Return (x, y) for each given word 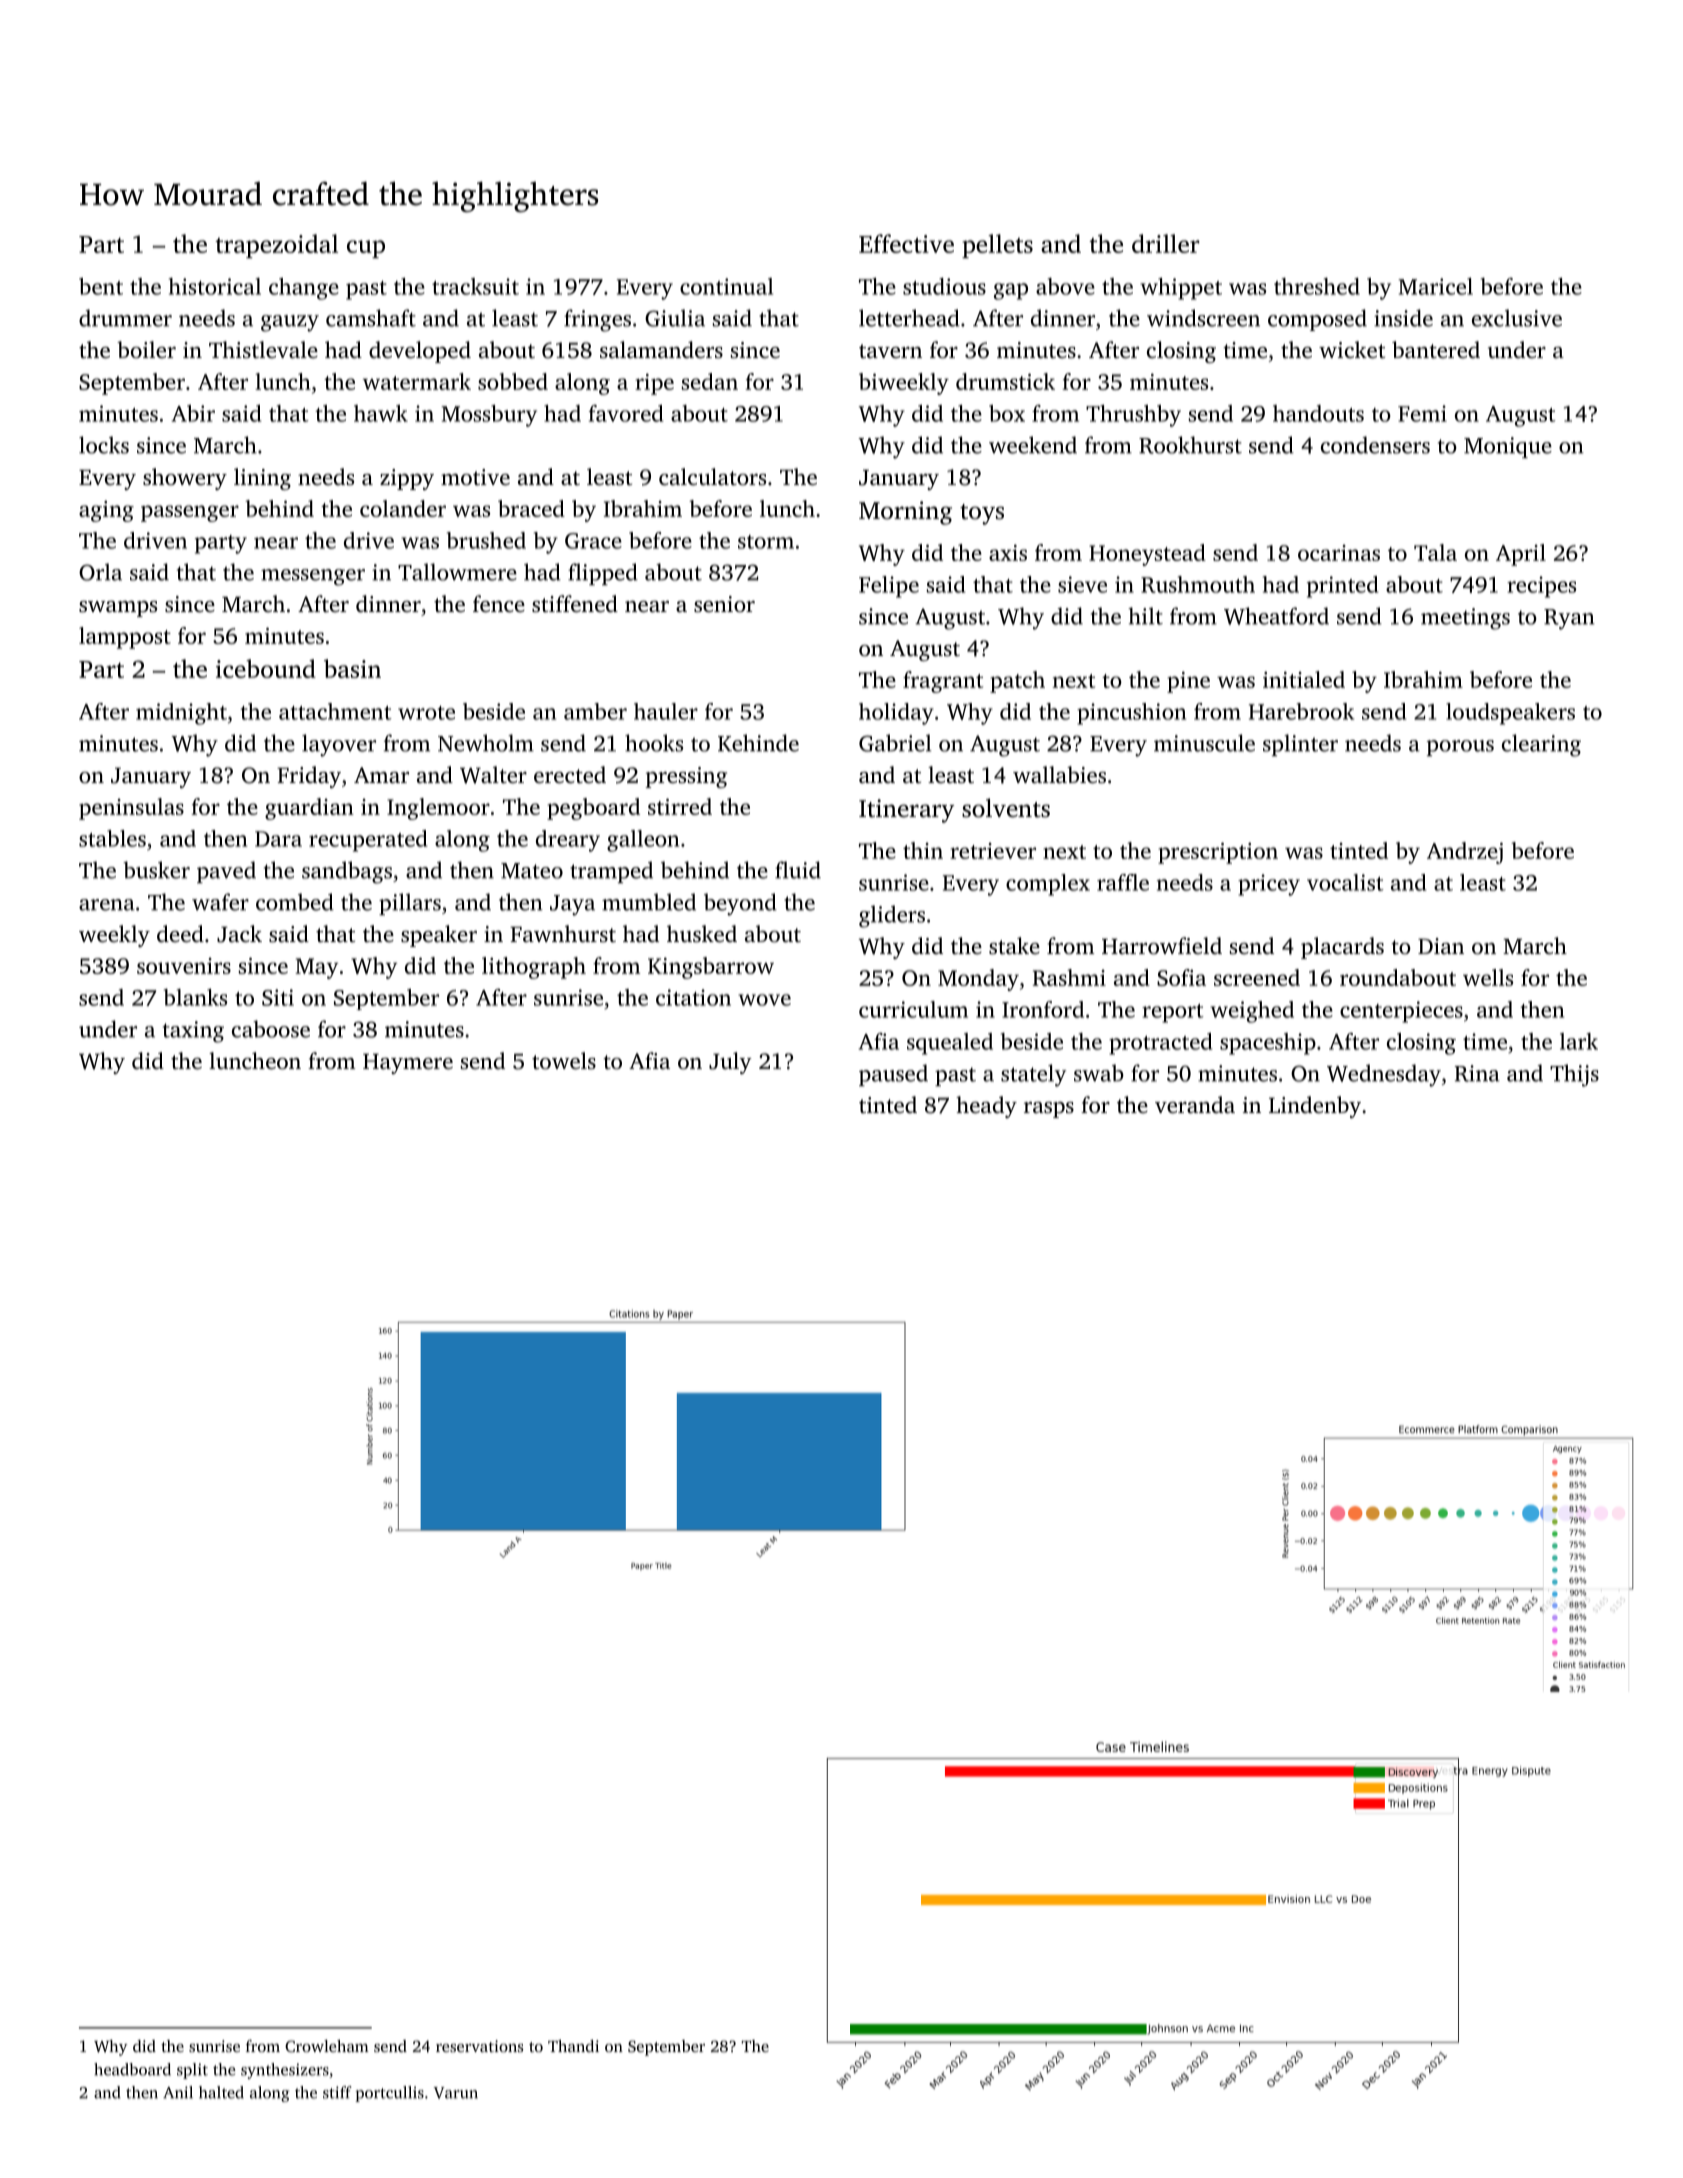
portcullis (389, 2094)
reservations (479, 2046)
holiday (896, 714)
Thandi (573, 2046)
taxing (193, 1032)
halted (221, 2092)
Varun (455, 2093)
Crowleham (327, 2046)
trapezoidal (276, 246)
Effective (906, 243)
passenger (190, 513)
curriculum (913, 1009)
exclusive (1517, 318)
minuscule (1204, 743)
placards (1342, 948)
